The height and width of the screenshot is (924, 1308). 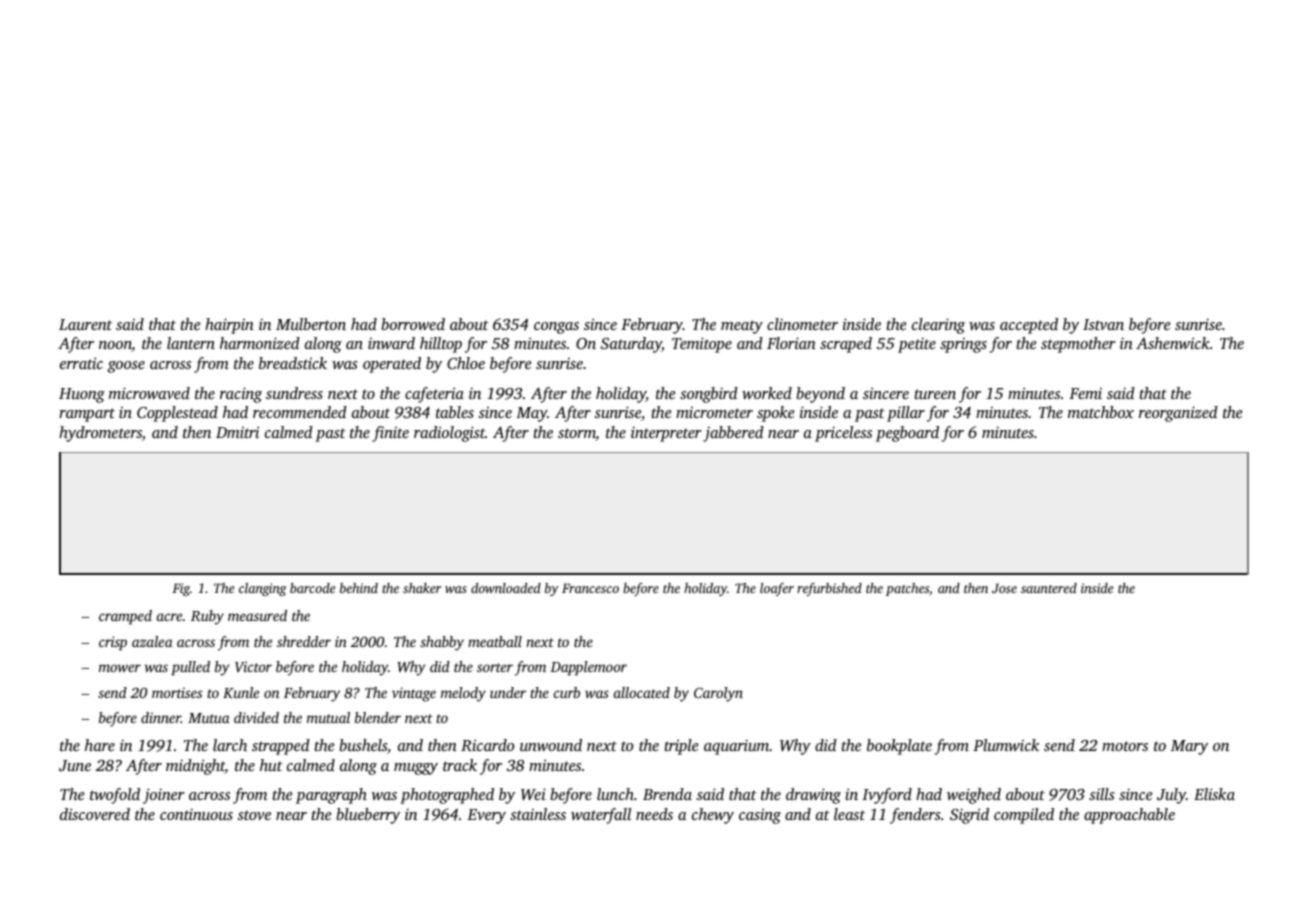 What do you see at coordinates (1049, 588) in the screenshot?
I see `sauntered` at bounding box center [1049, 588].
